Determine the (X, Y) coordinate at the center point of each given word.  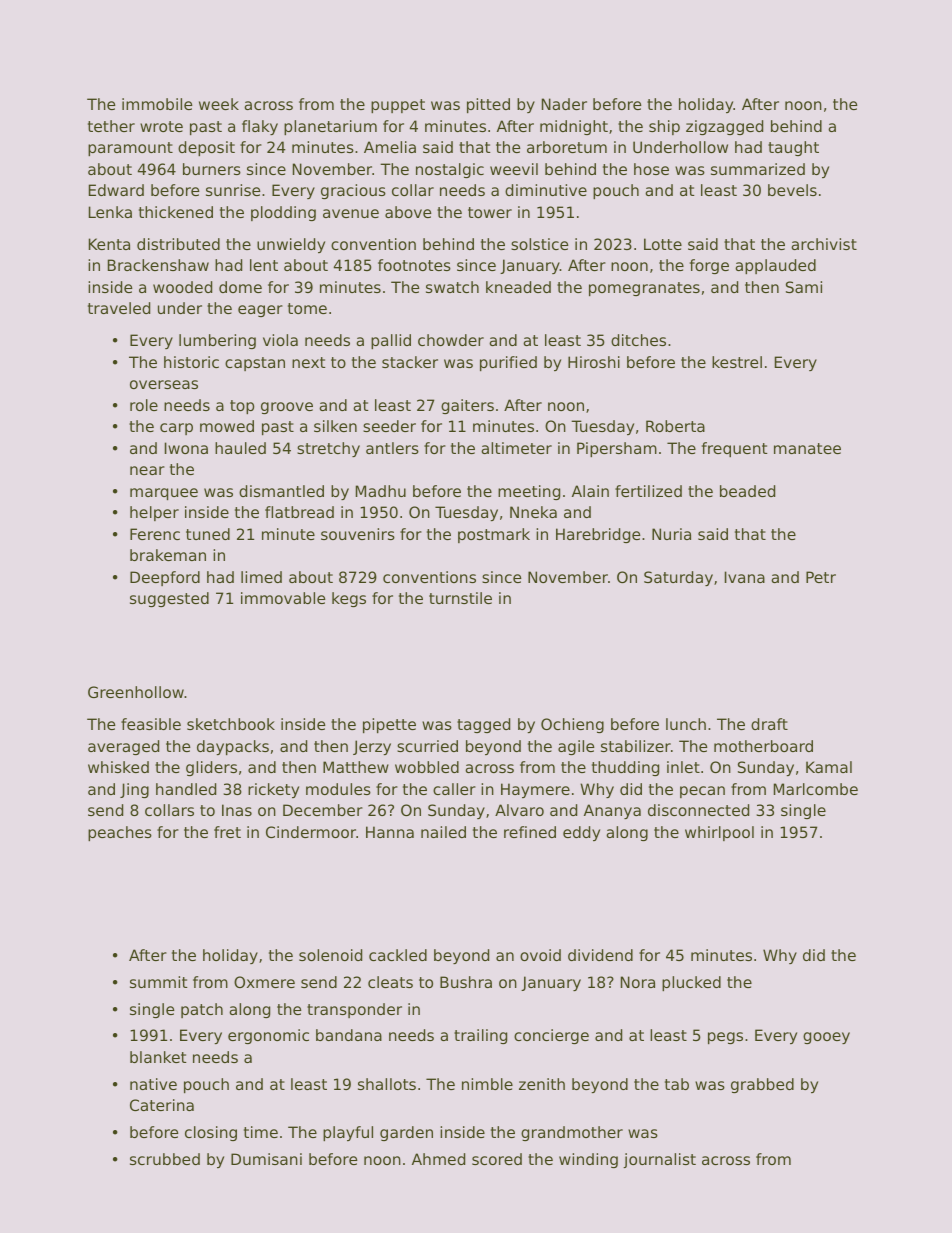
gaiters (467, 406)
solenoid (330, 955)
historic (191, 362)
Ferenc (155, 534)
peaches (120, 833)
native (153, 1084)
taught (793, 148)
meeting (529, 492)
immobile (157, 104)
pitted (488, 105)
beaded (747, 491)
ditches (638, 340)
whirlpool (719, 833)
